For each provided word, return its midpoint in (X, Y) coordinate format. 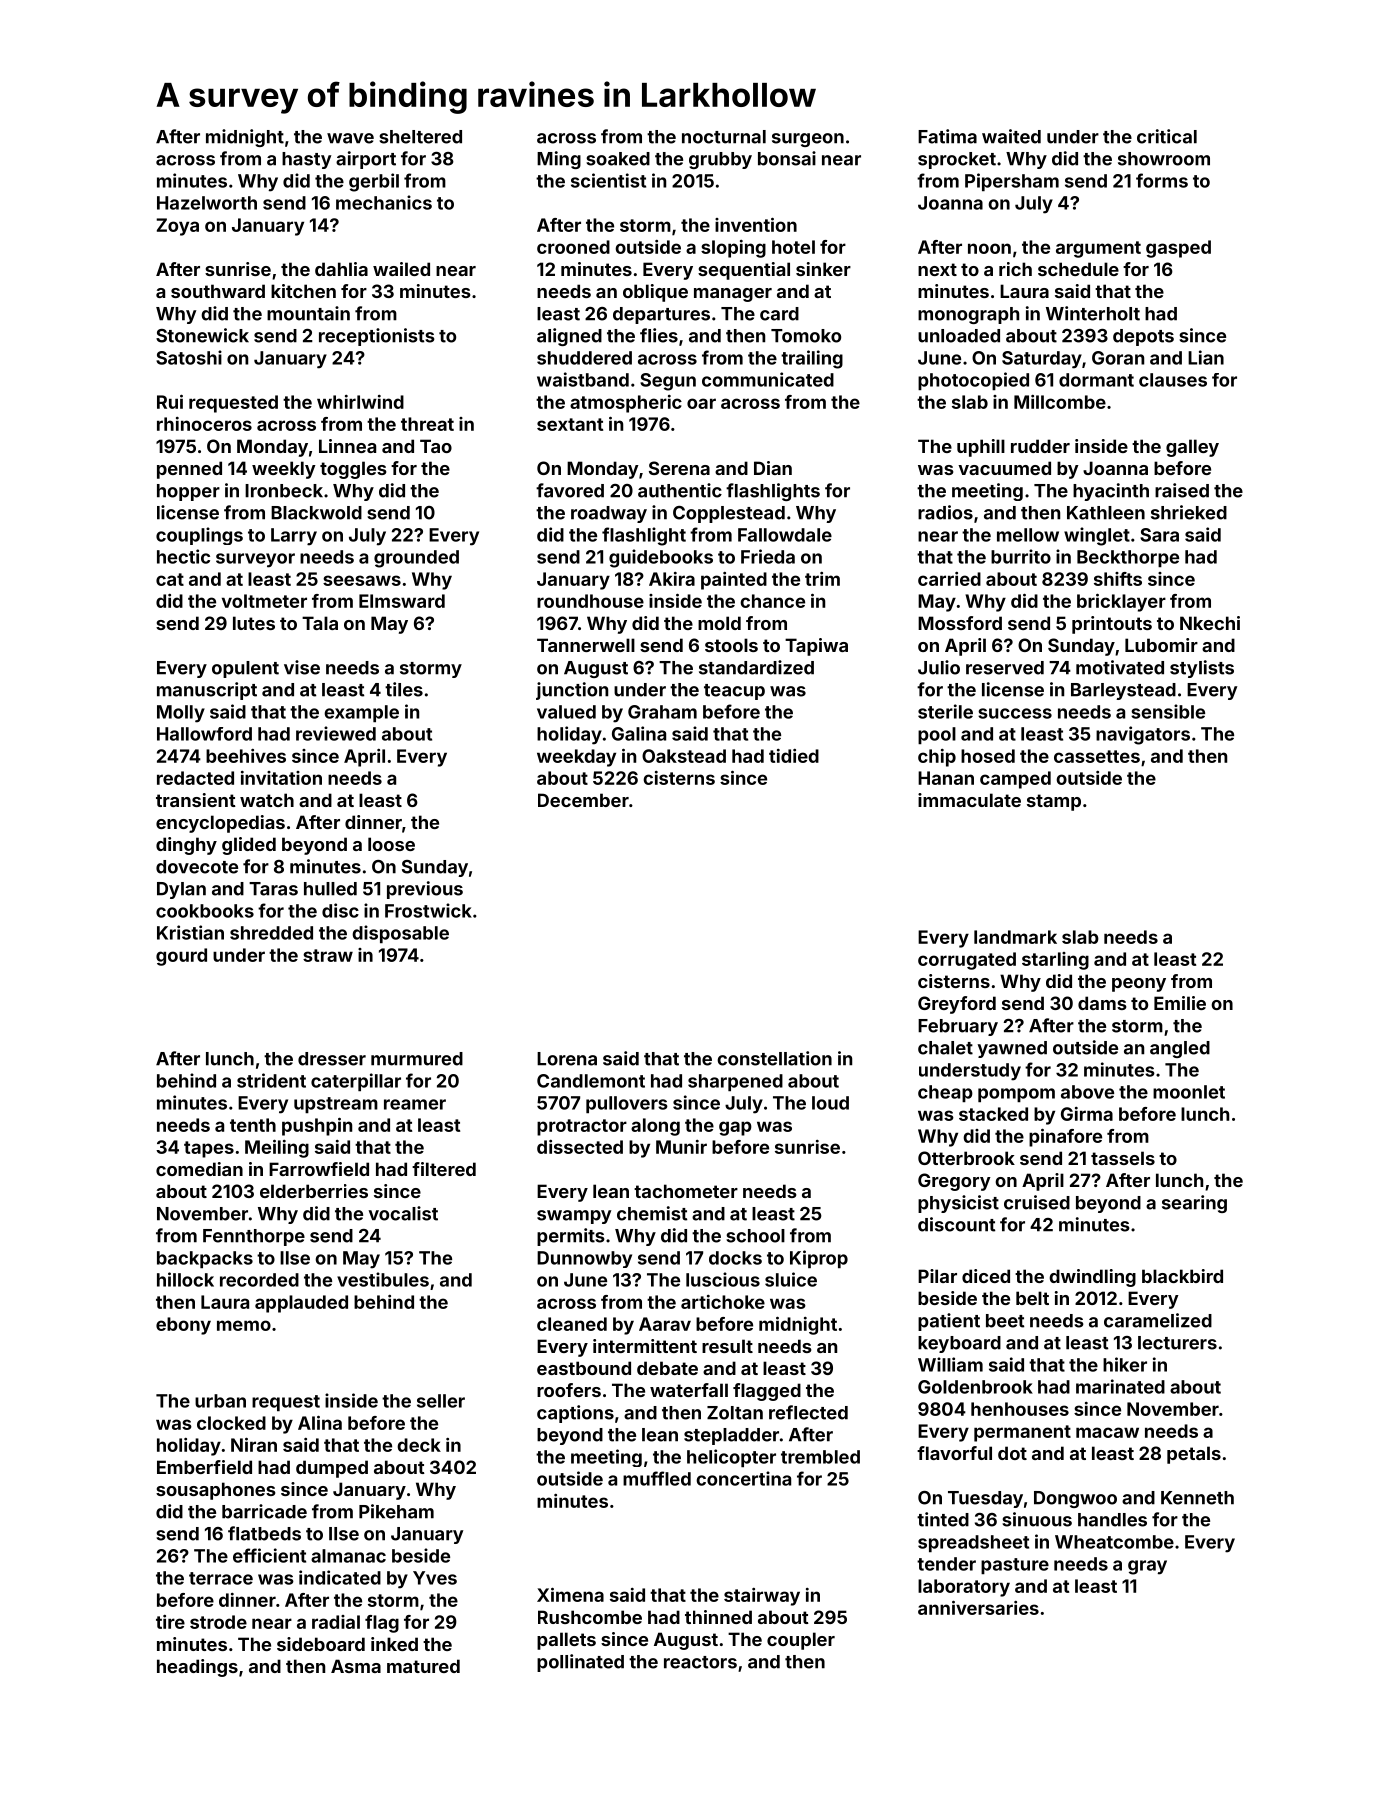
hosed (988, 756)
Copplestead (729, 514)
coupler (801, 1641)
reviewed (336, 733)
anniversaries (978, 1607)
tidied (794, 756)
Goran (1118, 358)
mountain (308, 313)
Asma (356, 1666)
